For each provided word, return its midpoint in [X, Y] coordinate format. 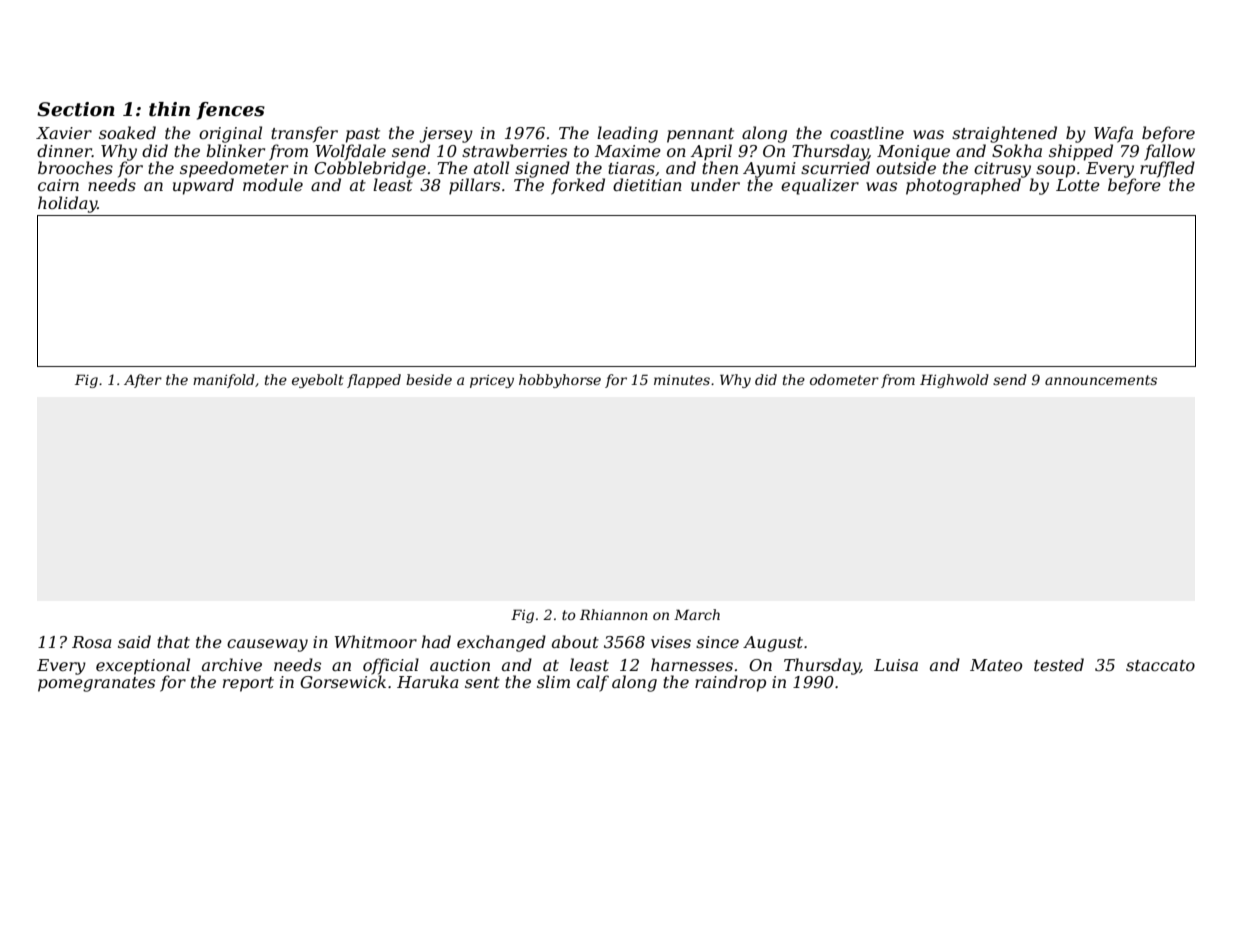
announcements [1101, 380]
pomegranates [96, 684]
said [134, 641]
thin [169, 109]
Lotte [1078, 185]
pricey [492, 381]
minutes [682, 380]
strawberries [514, 150]
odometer [844, 379]
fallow [1169, 152]
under [715, 184]
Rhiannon [614, 614]
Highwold [954, 381]
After [143, 381]
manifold [224, 381]
